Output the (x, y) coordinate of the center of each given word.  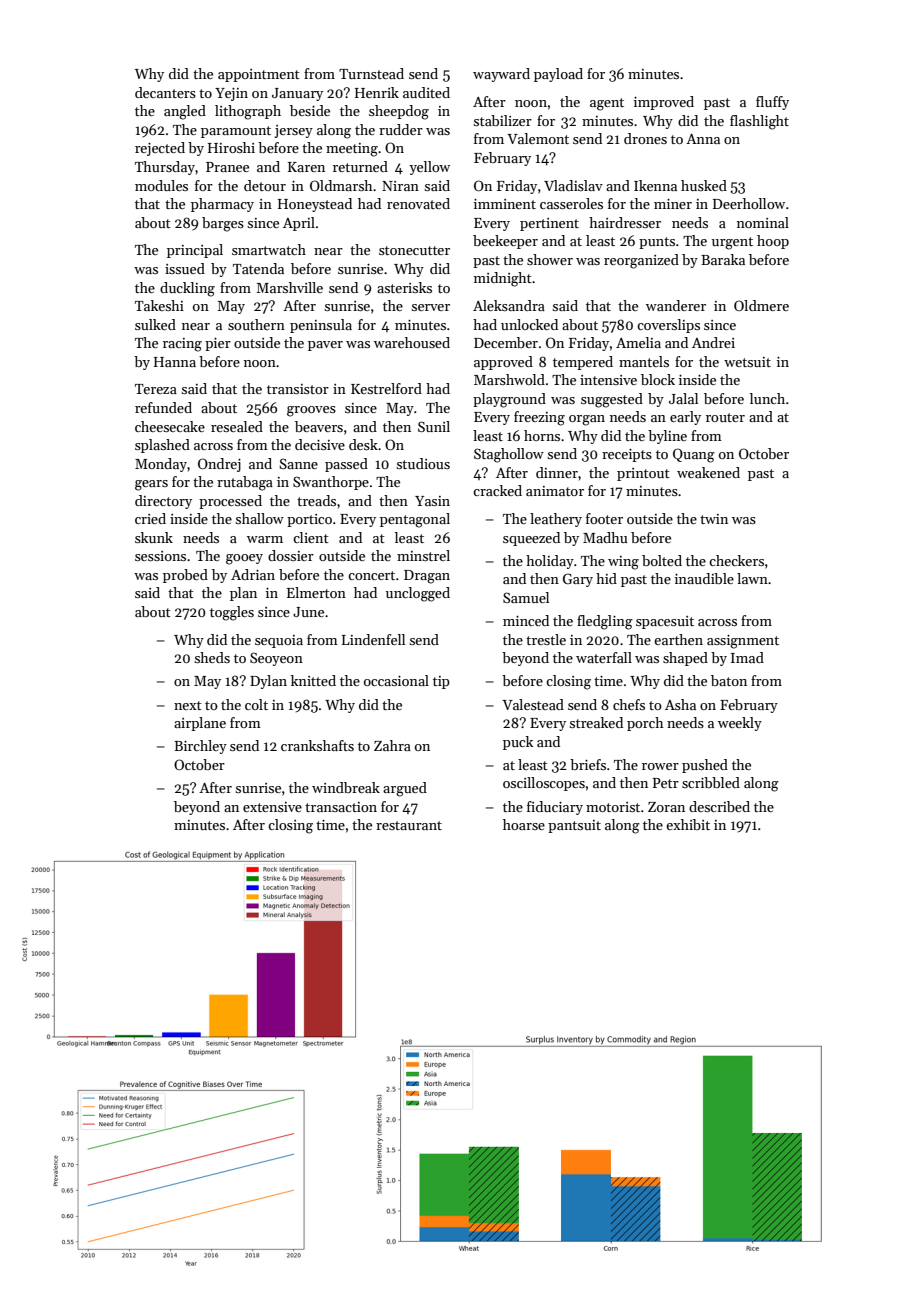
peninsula (321, 326)
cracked (497, 490)
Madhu (605, 537)
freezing (539, 418)
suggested (612, 400)
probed (185, 576)
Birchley (200, 747)
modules (161, 185)
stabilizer (503, 120)
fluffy (772, 103)
